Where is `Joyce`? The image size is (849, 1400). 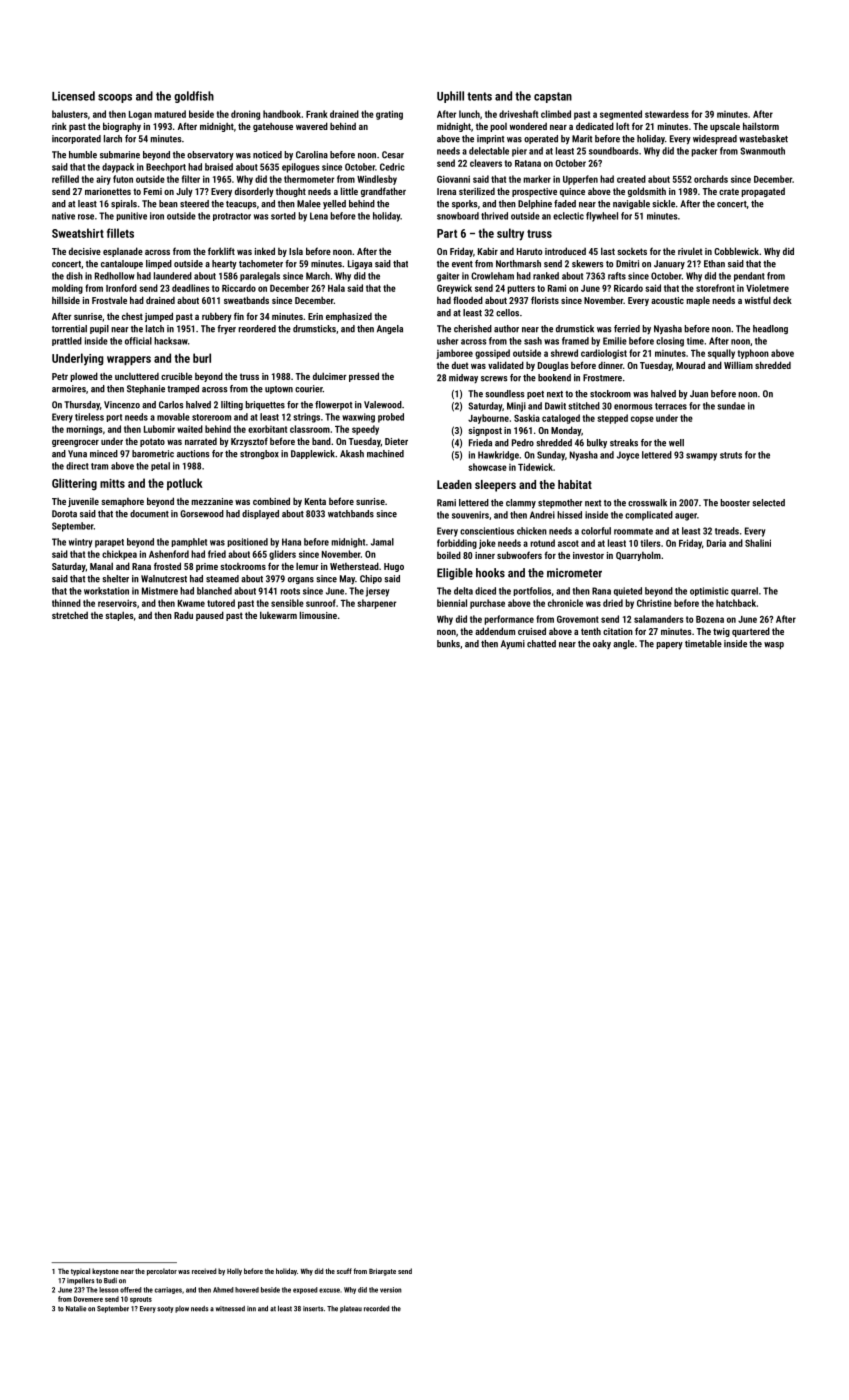
Joyce is located at coordinates (628, 456).
